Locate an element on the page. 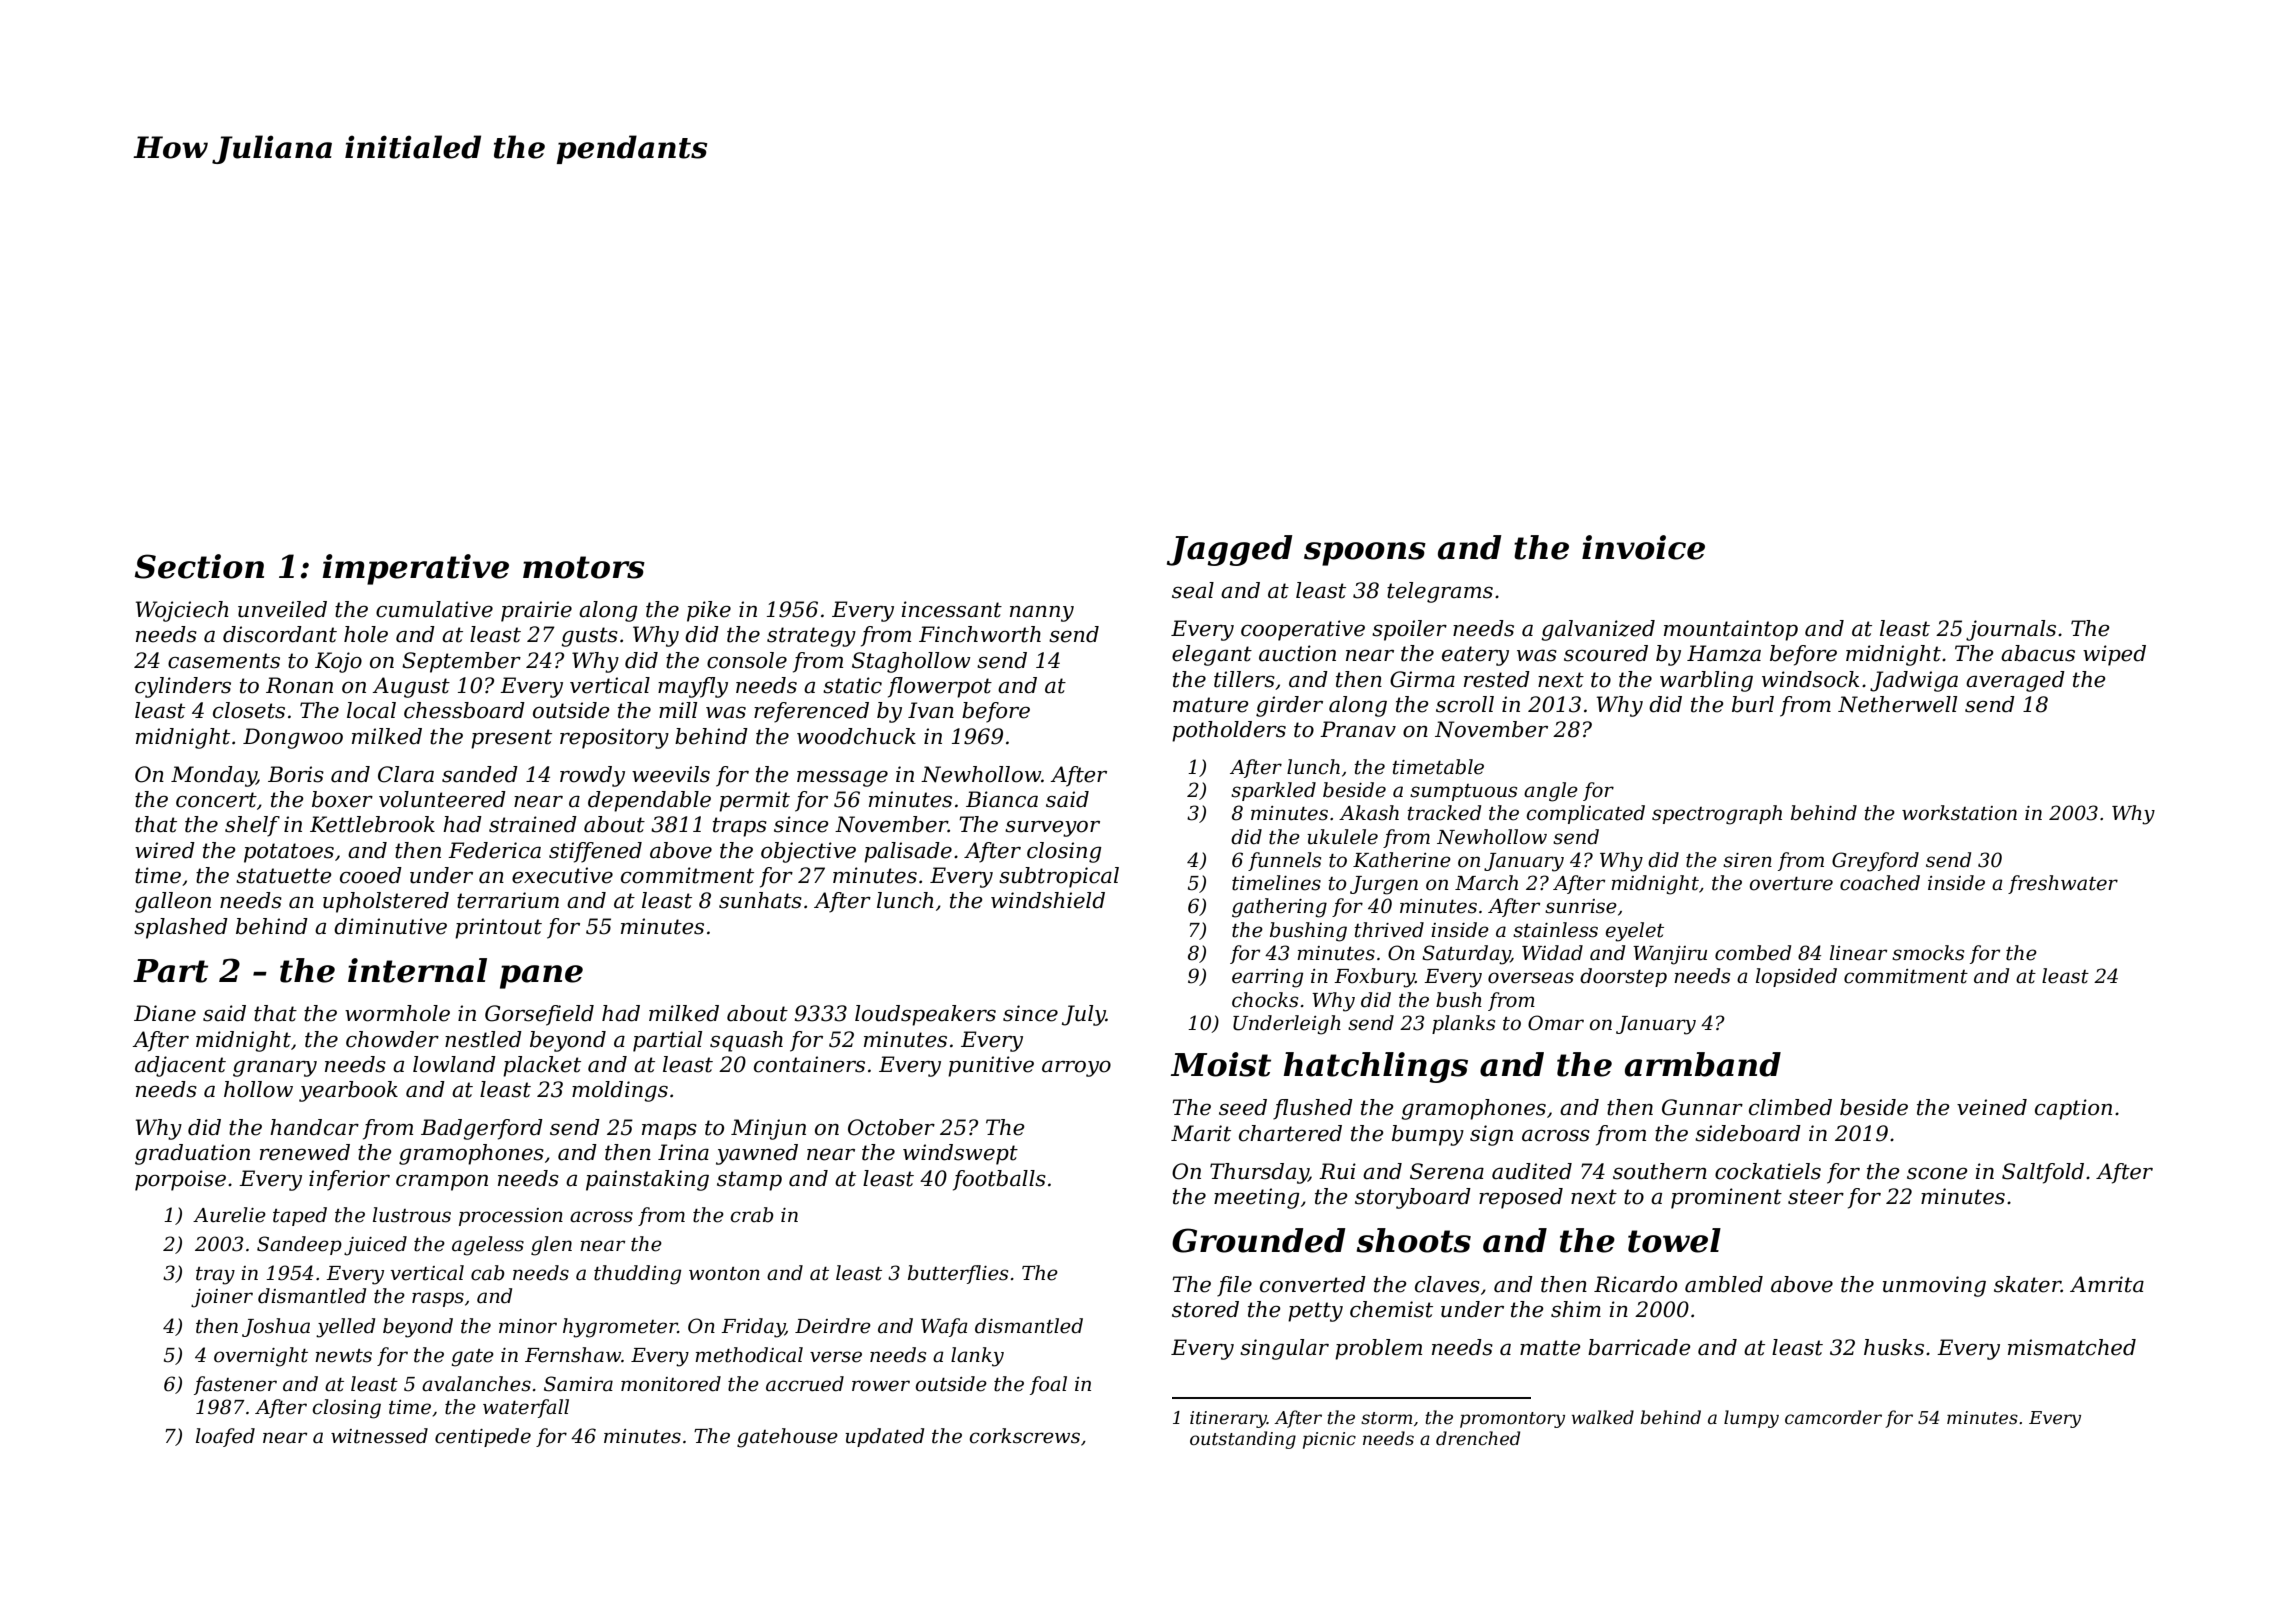  containers is located at coordinates (809, 1064).
